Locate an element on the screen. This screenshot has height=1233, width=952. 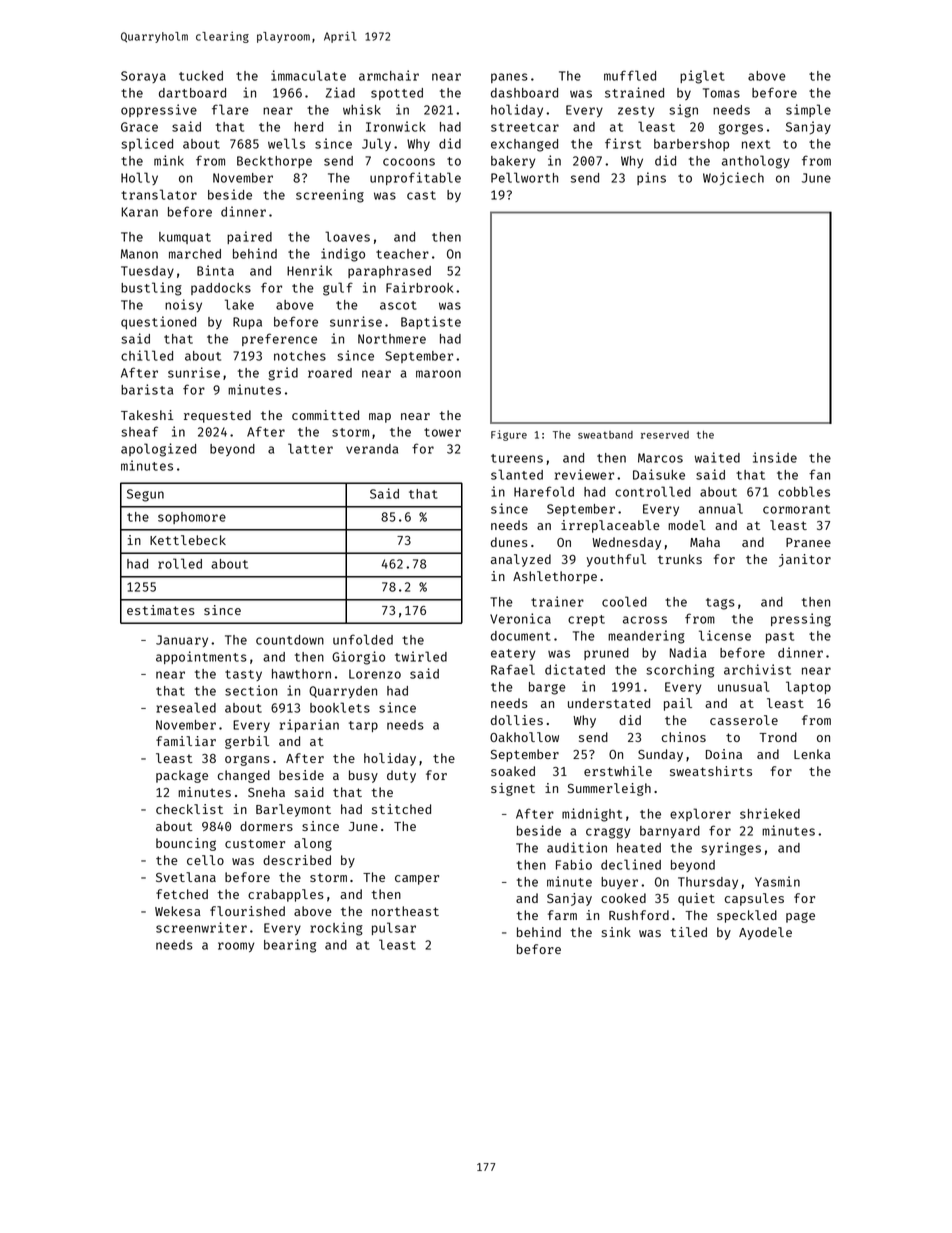
screenwriter is located at coordinates (201, 927).
